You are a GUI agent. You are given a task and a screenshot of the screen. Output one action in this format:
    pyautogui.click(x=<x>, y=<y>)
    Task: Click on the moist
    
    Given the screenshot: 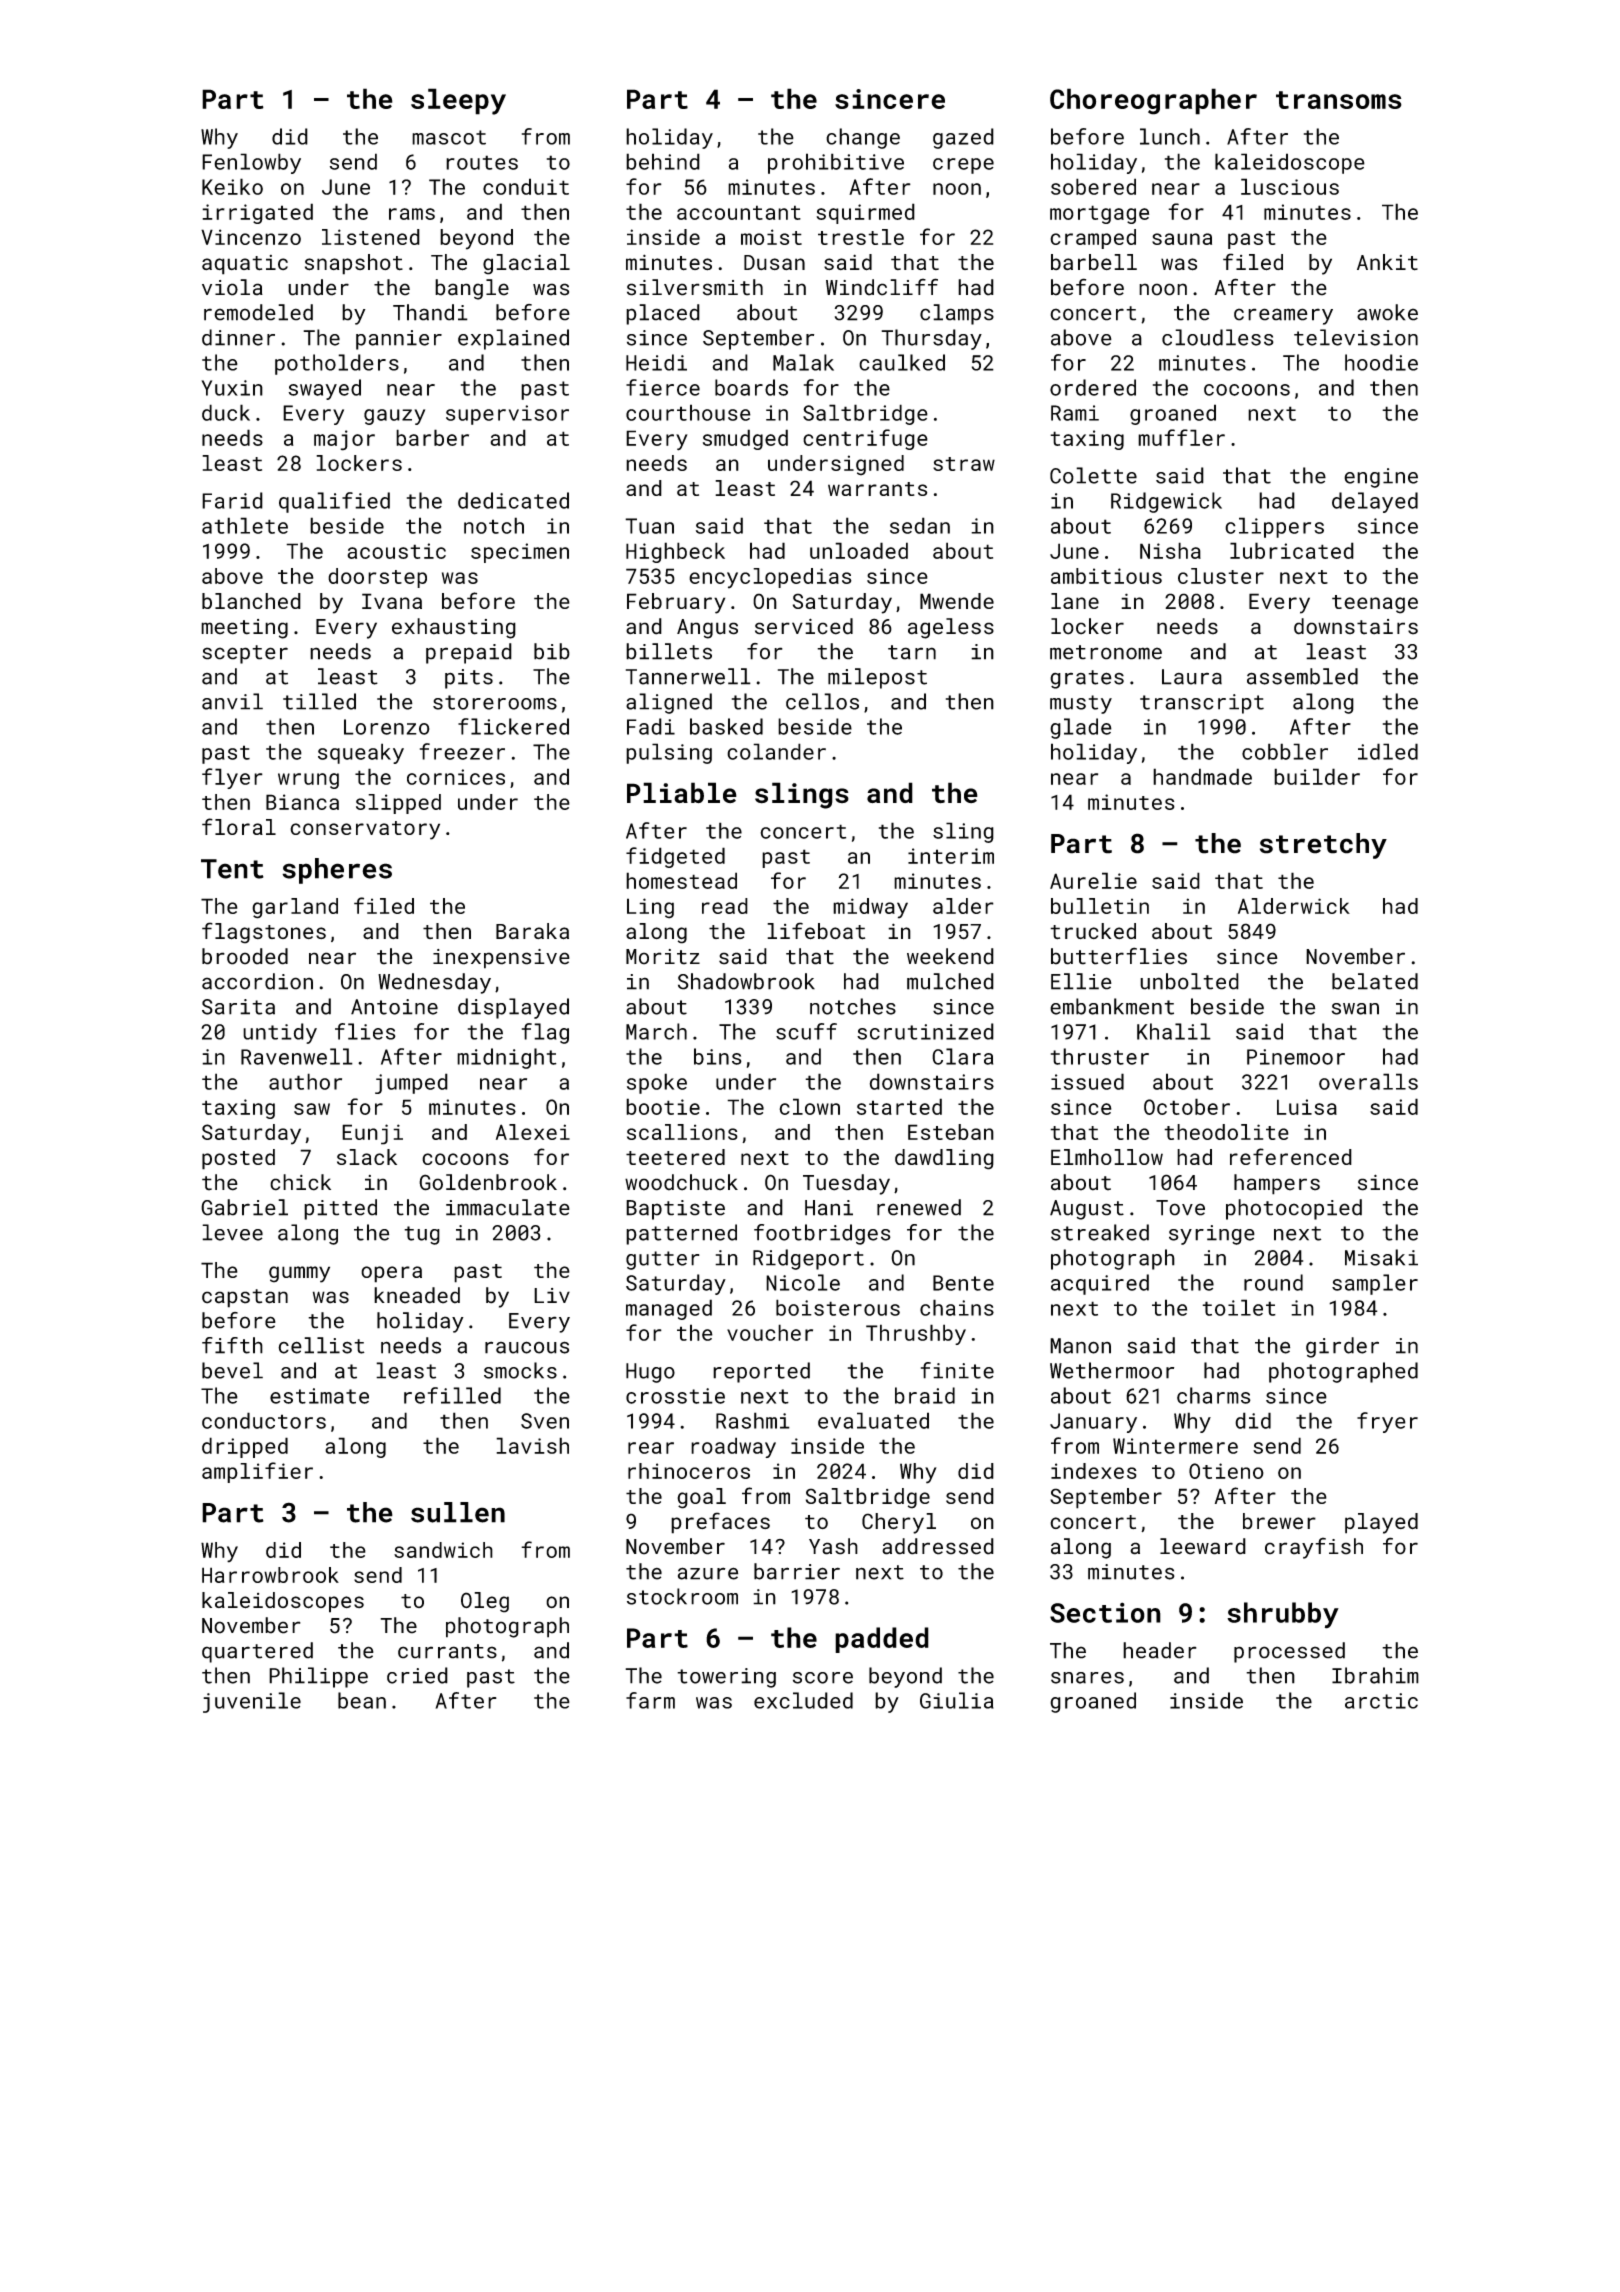 What is the action you would take?
    pyautogui.click(x=771, y=237)
